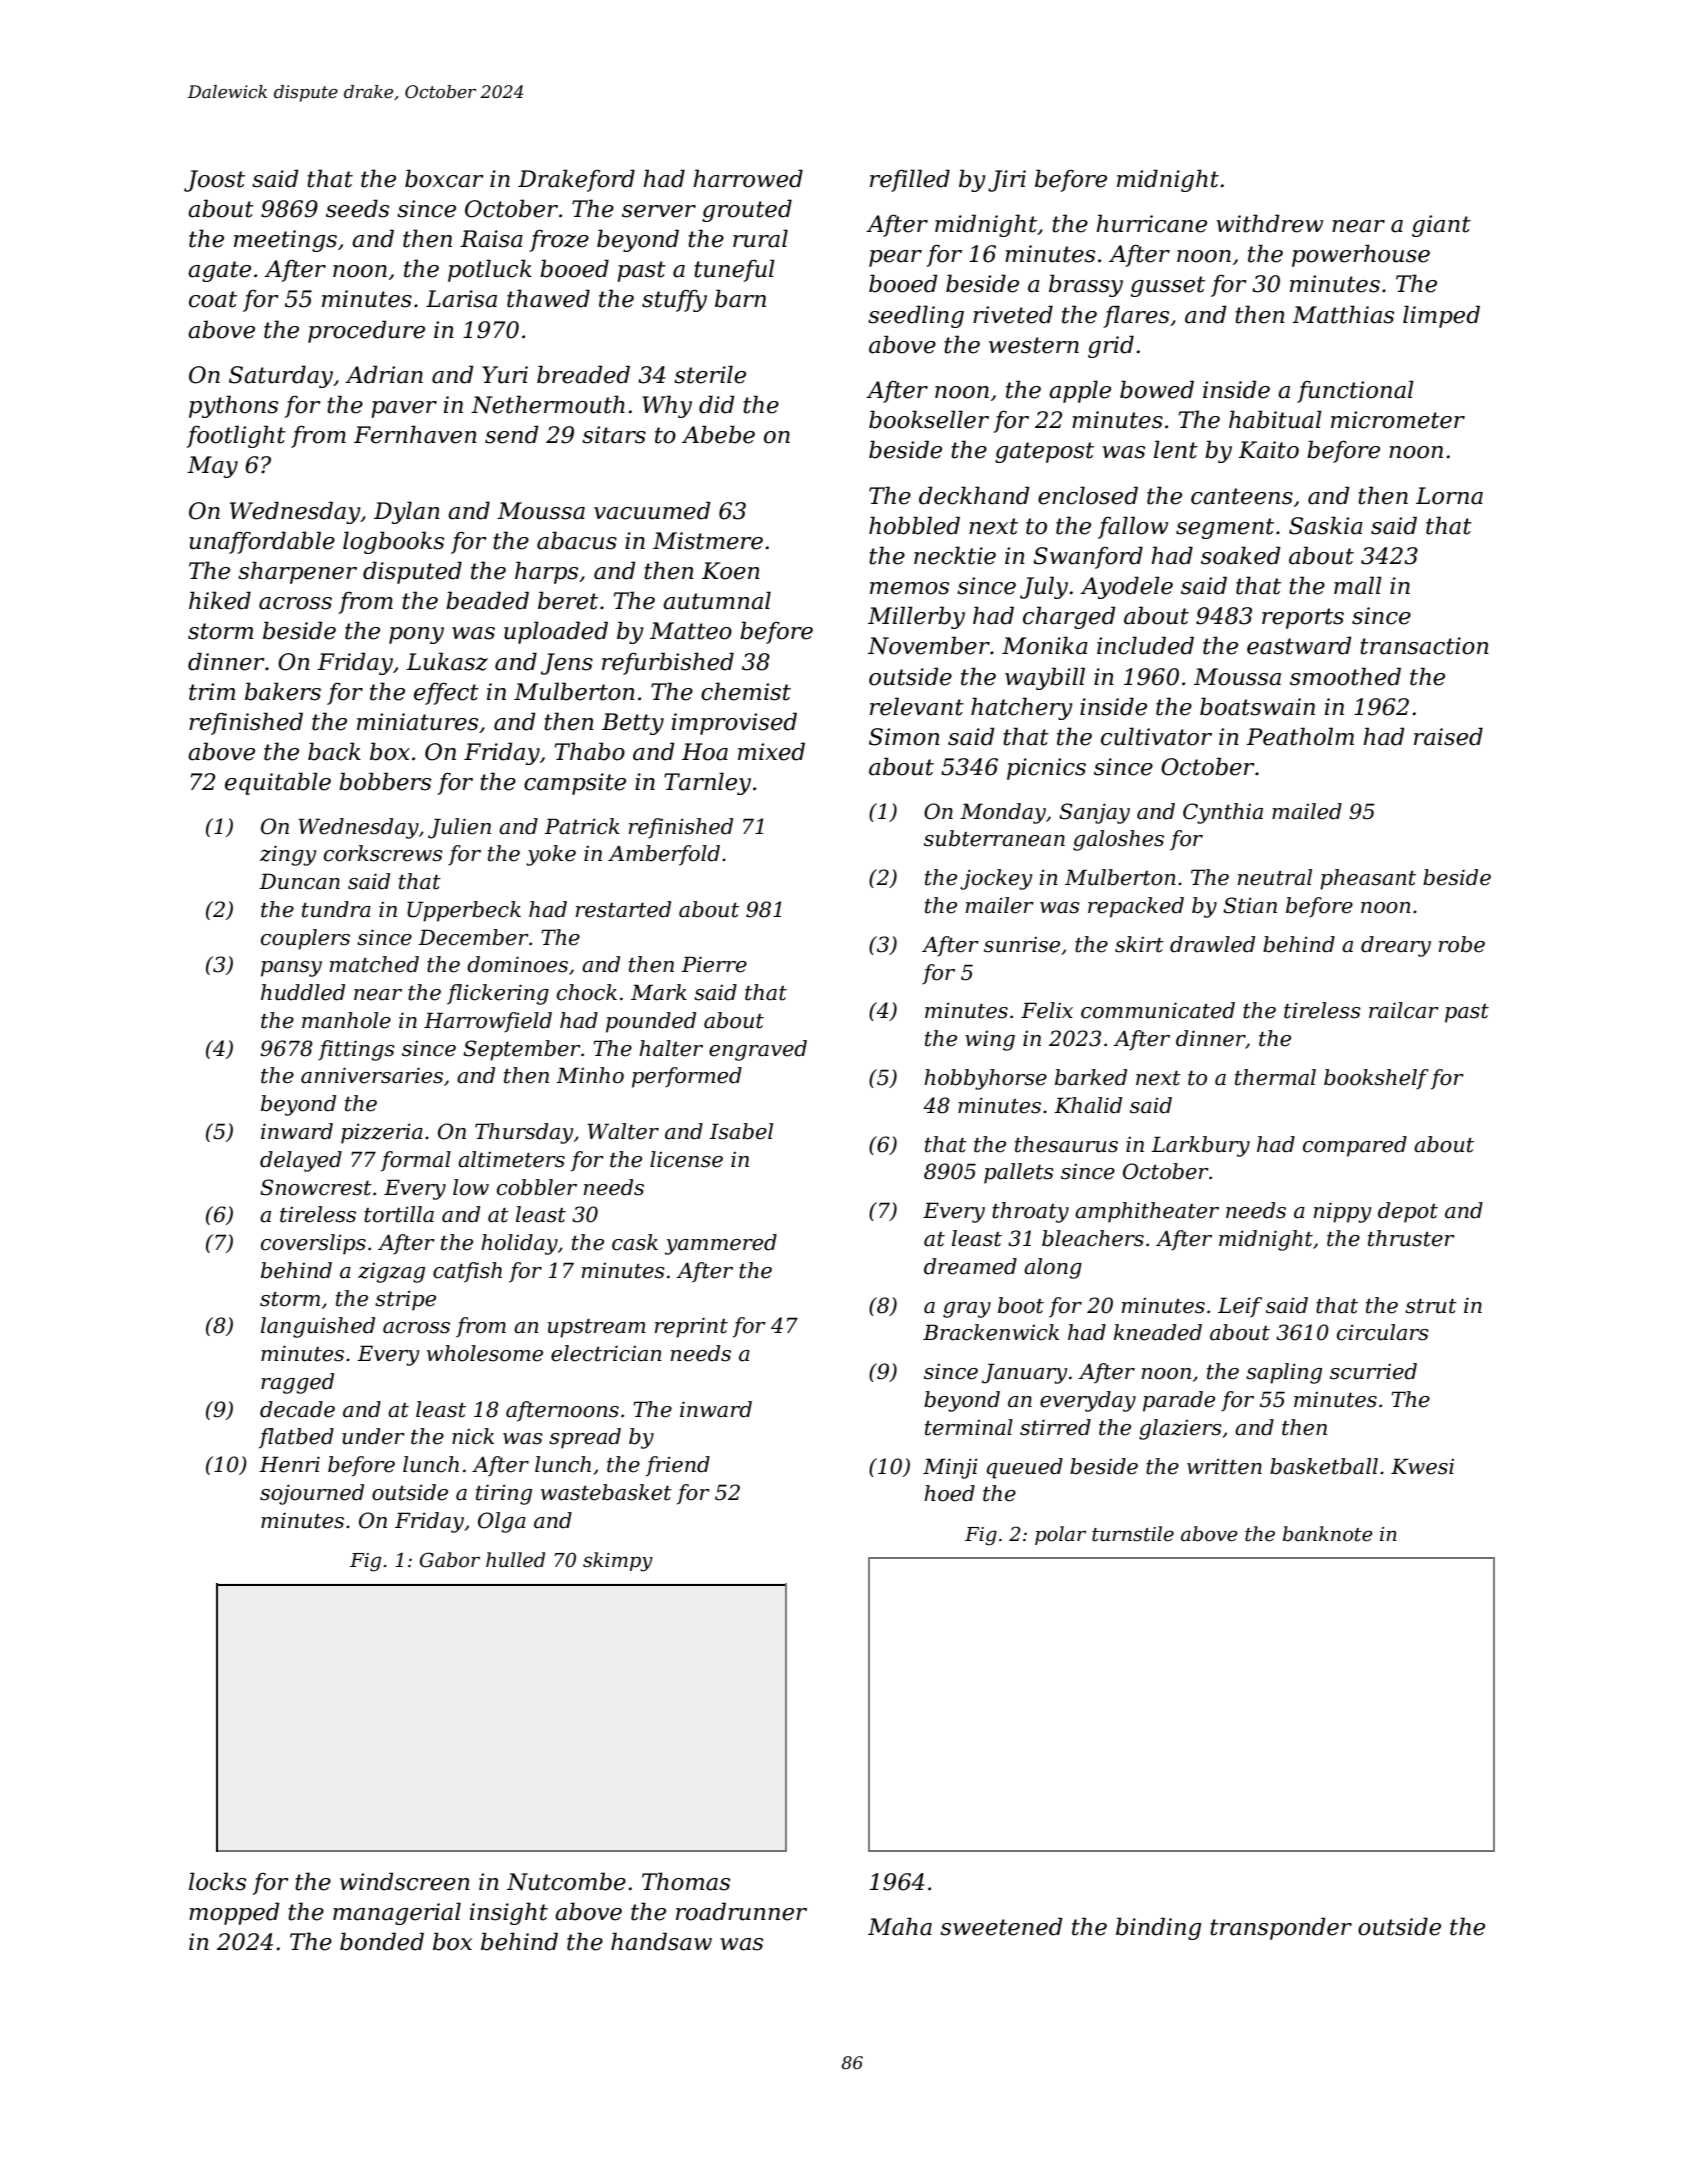  What do you see at coordinates (546, 572) in the screenshot?
I see `harps` at bounding box center [546, 572].
